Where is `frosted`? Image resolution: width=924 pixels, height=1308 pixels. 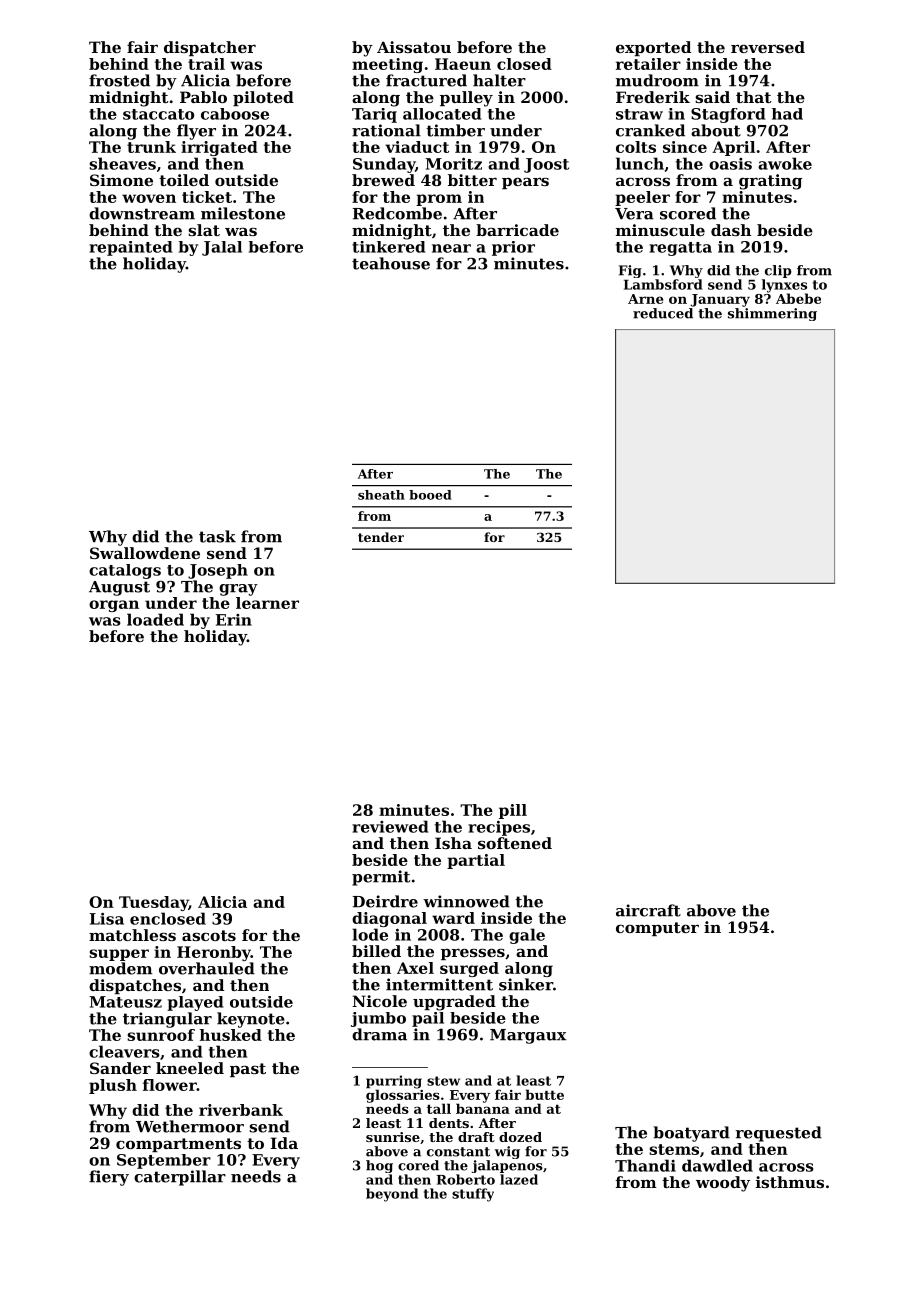
frosted is located at coordinates (119, 80).
